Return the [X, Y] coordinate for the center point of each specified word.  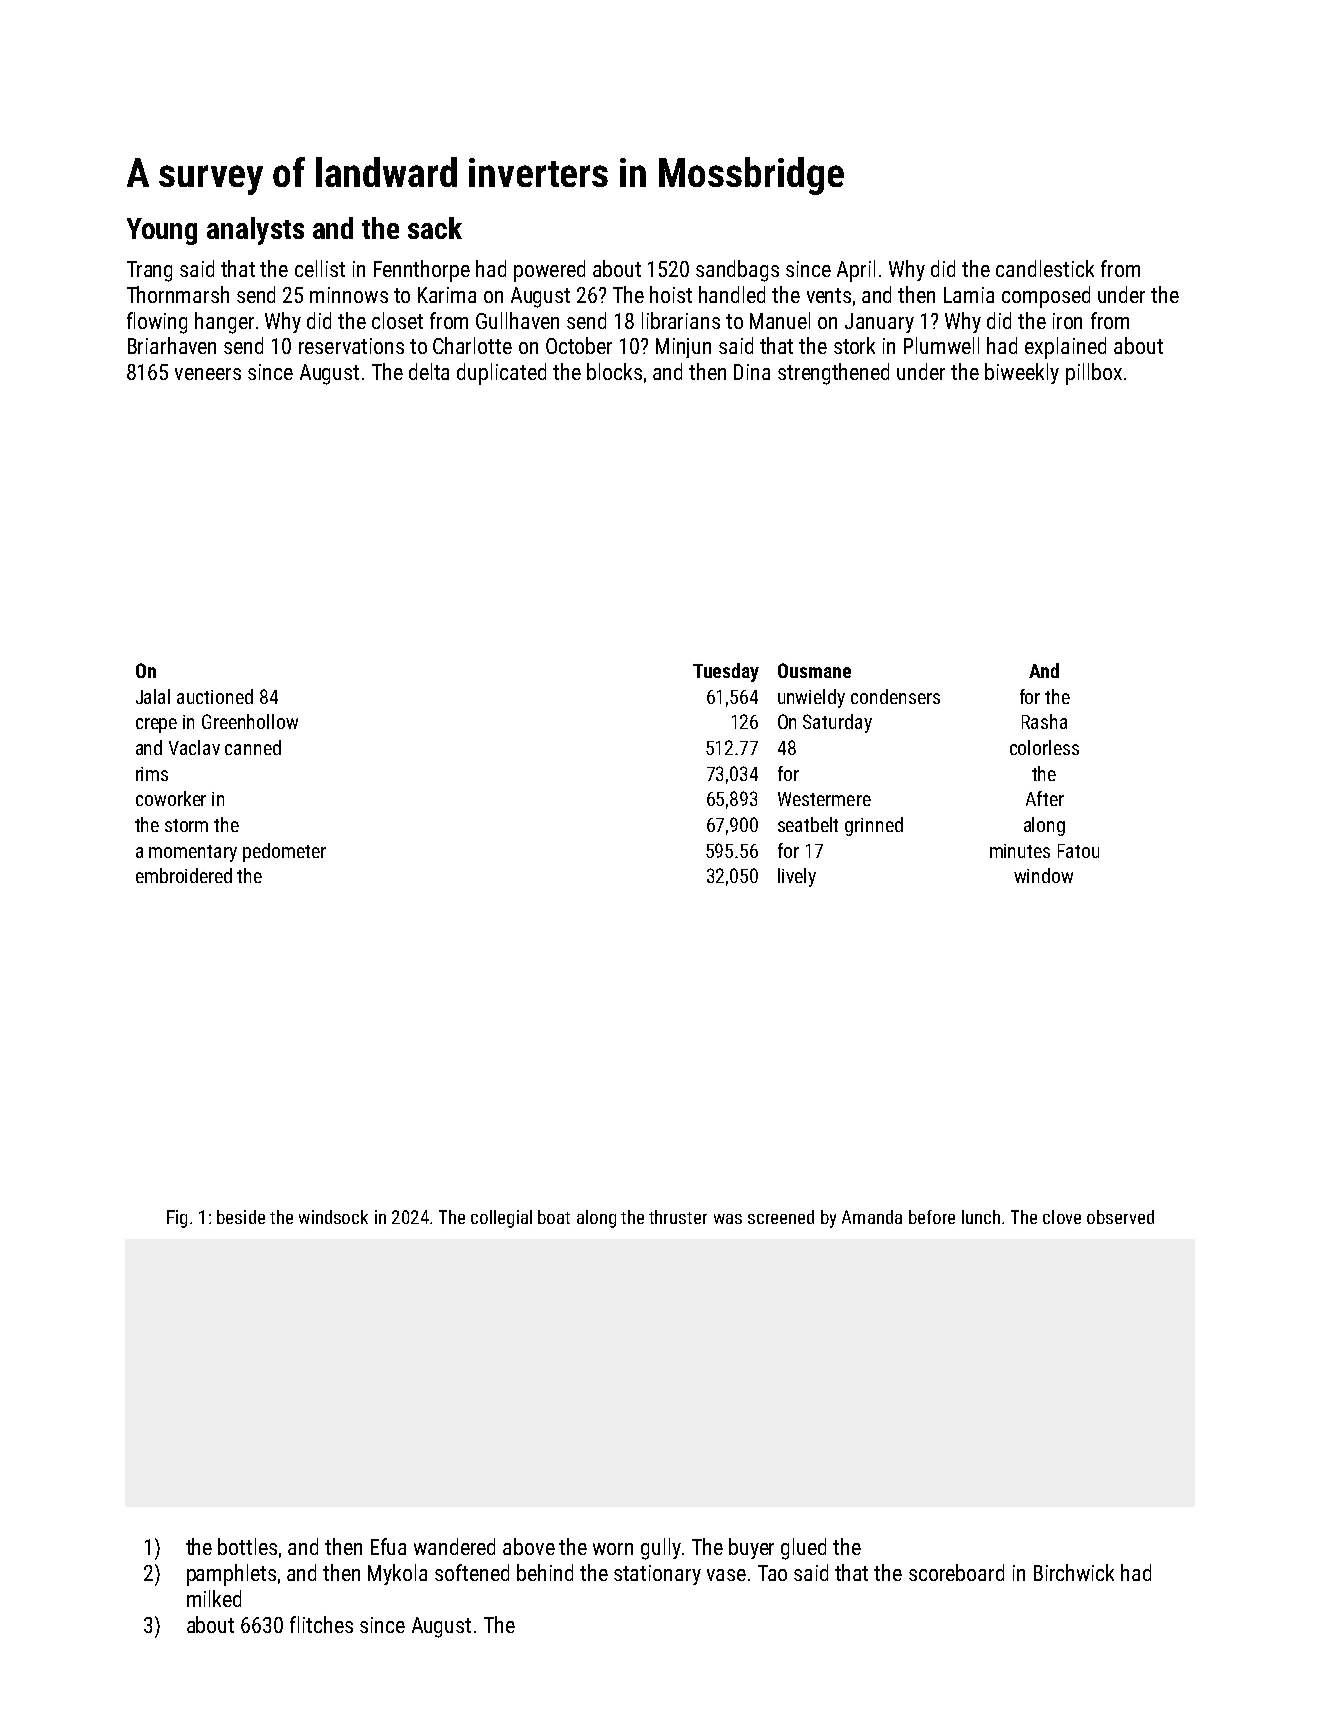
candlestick [1045, 268]
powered [549, 271]
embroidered [184, 875]
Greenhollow [250, 721]
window [1043, 875]
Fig [177, 1219]
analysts [255, 231]
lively [797, 877]
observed [1120, 1217]
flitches [321, 1624]
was [728, 1219]
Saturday [837, 723]
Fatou [1078, 851]
